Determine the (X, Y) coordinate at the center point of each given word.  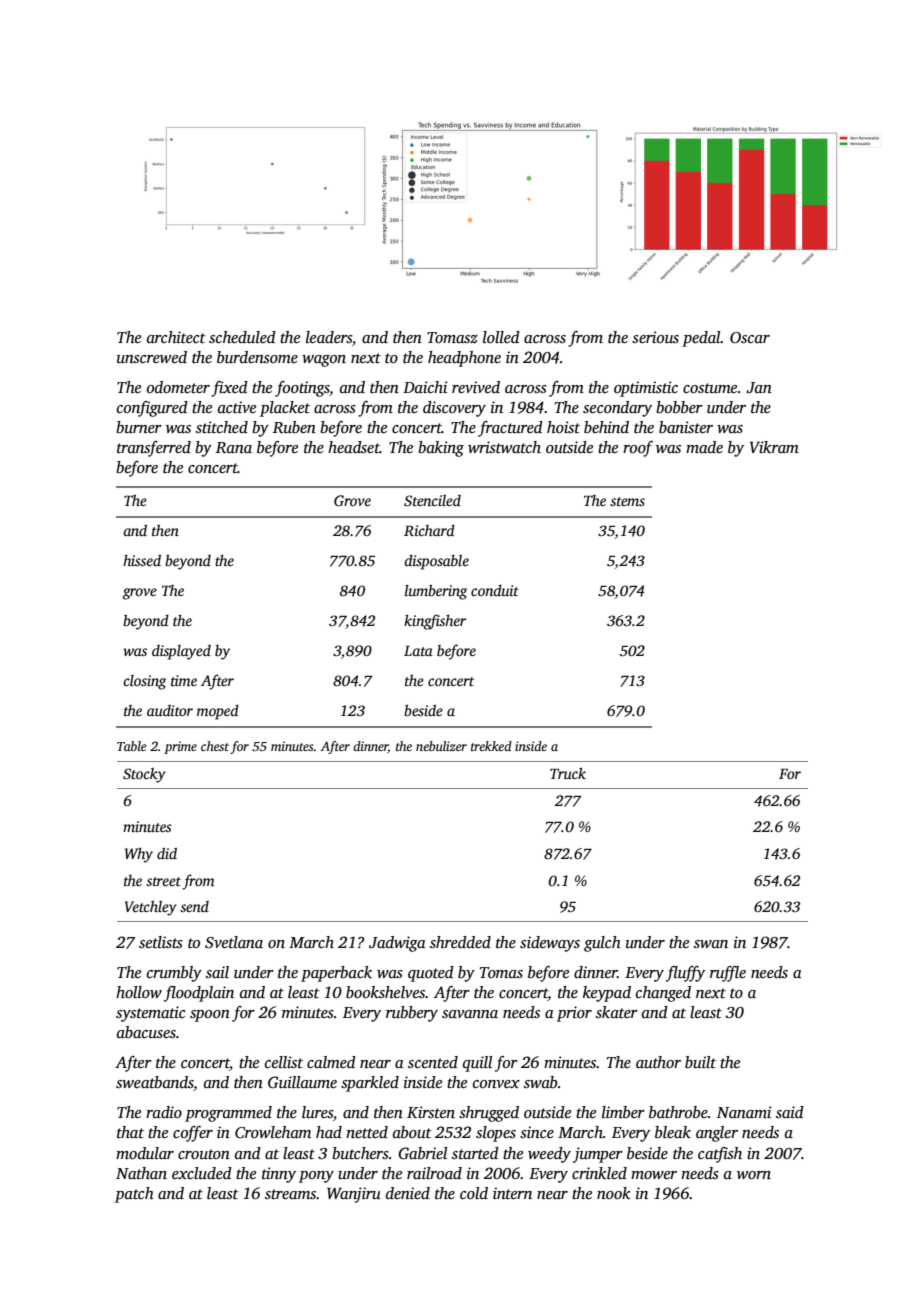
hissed (142, 560)
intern (512, 1193)
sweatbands (154, 1082)
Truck (568, 773)
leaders (329, 337)
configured (152, 409)
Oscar (750, 338)
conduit (495, 590)
